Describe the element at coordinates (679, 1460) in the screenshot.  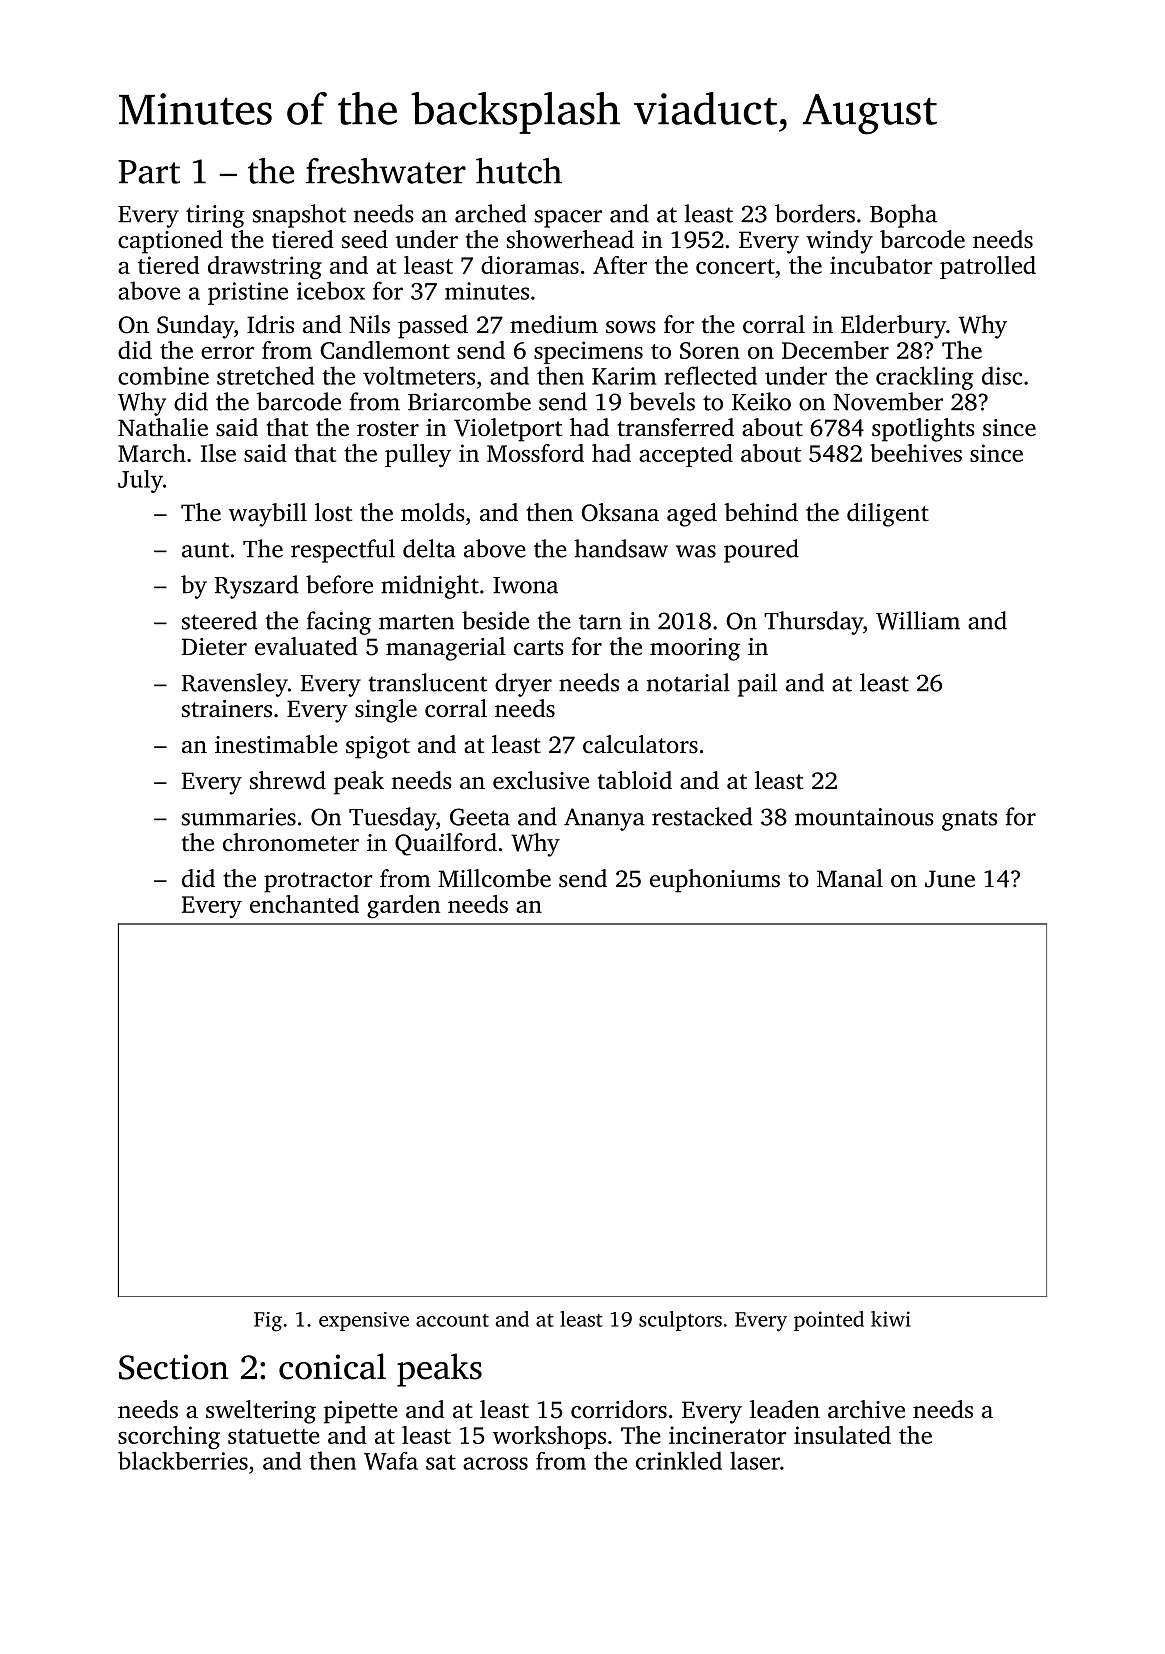
I see `crinkled` at that location.
